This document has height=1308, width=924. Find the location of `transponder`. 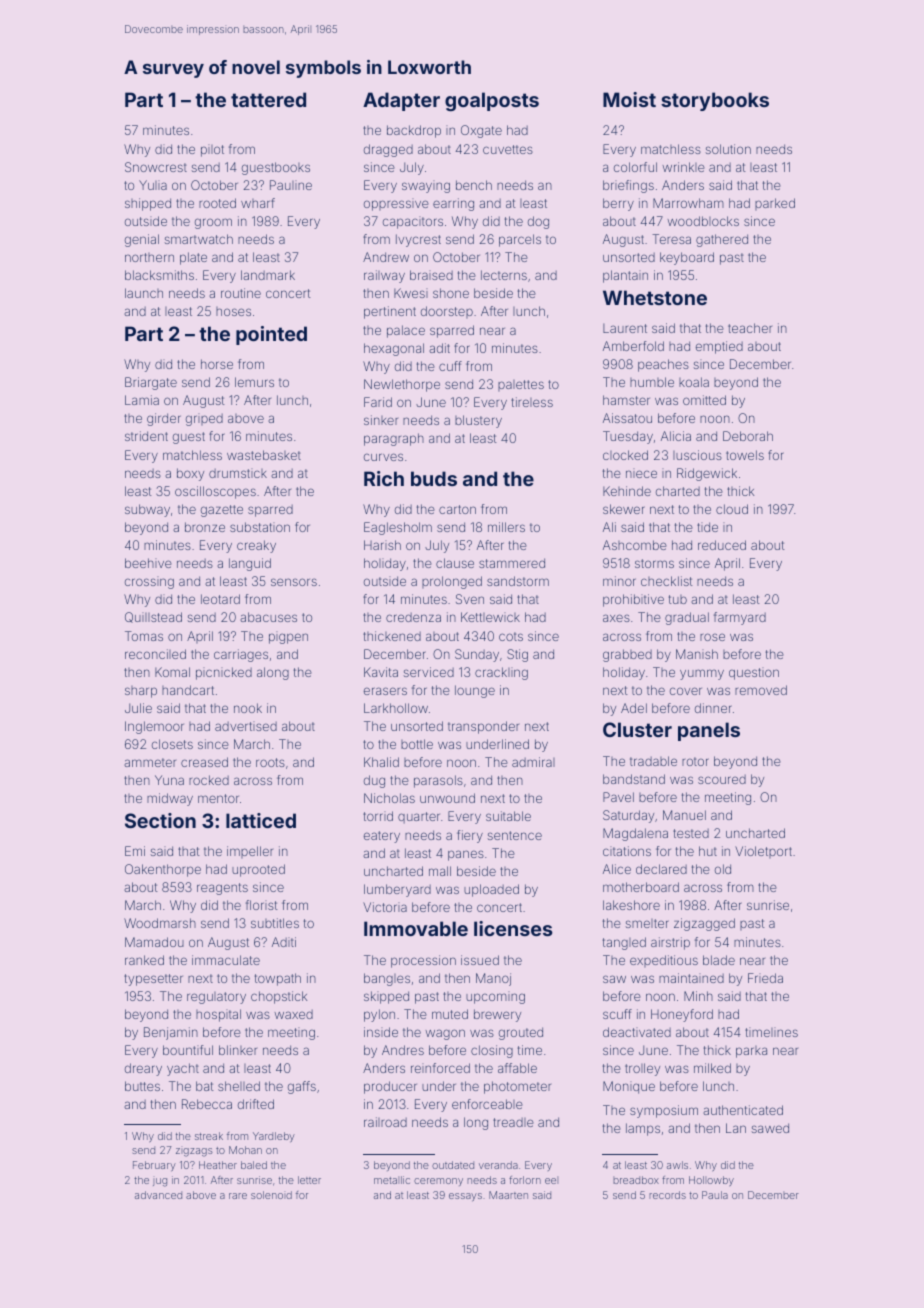

transponder is located at coordinates (483, 727).
